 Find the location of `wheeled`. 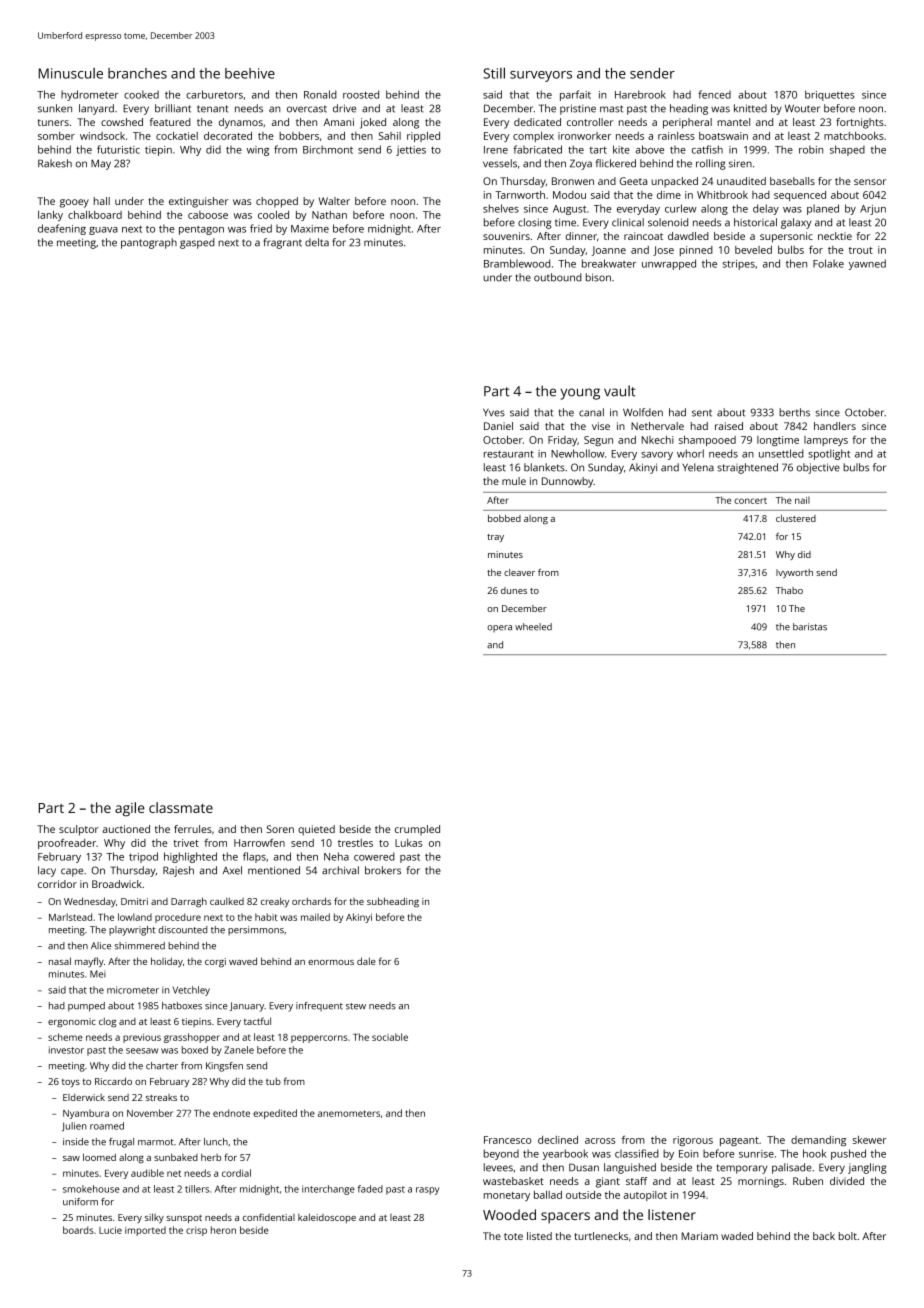

wheeled is located at coordinates (533, 627).
